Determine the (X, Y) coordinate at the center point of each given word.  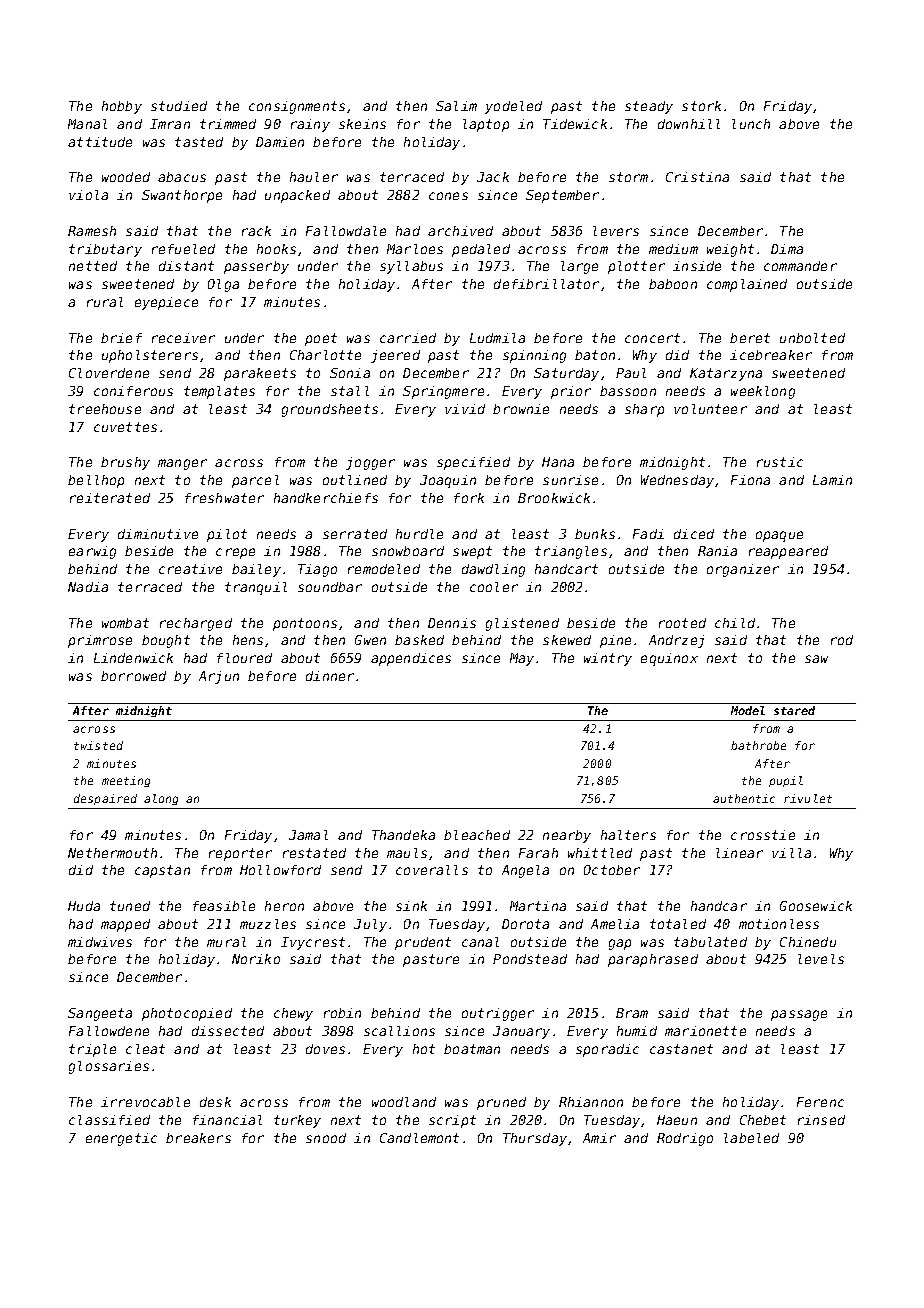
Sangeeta (100, 1014)
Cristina (697, 177)
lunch (751, 124)
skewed (567, 640)
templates (219, 392)
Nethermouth (112, 853)
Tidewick (575, 124)
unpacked (297, 196)
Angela (525, 871)
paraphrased (653, 960)
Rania (717, 551)
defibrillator (546, 284)
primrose (100, 641)
